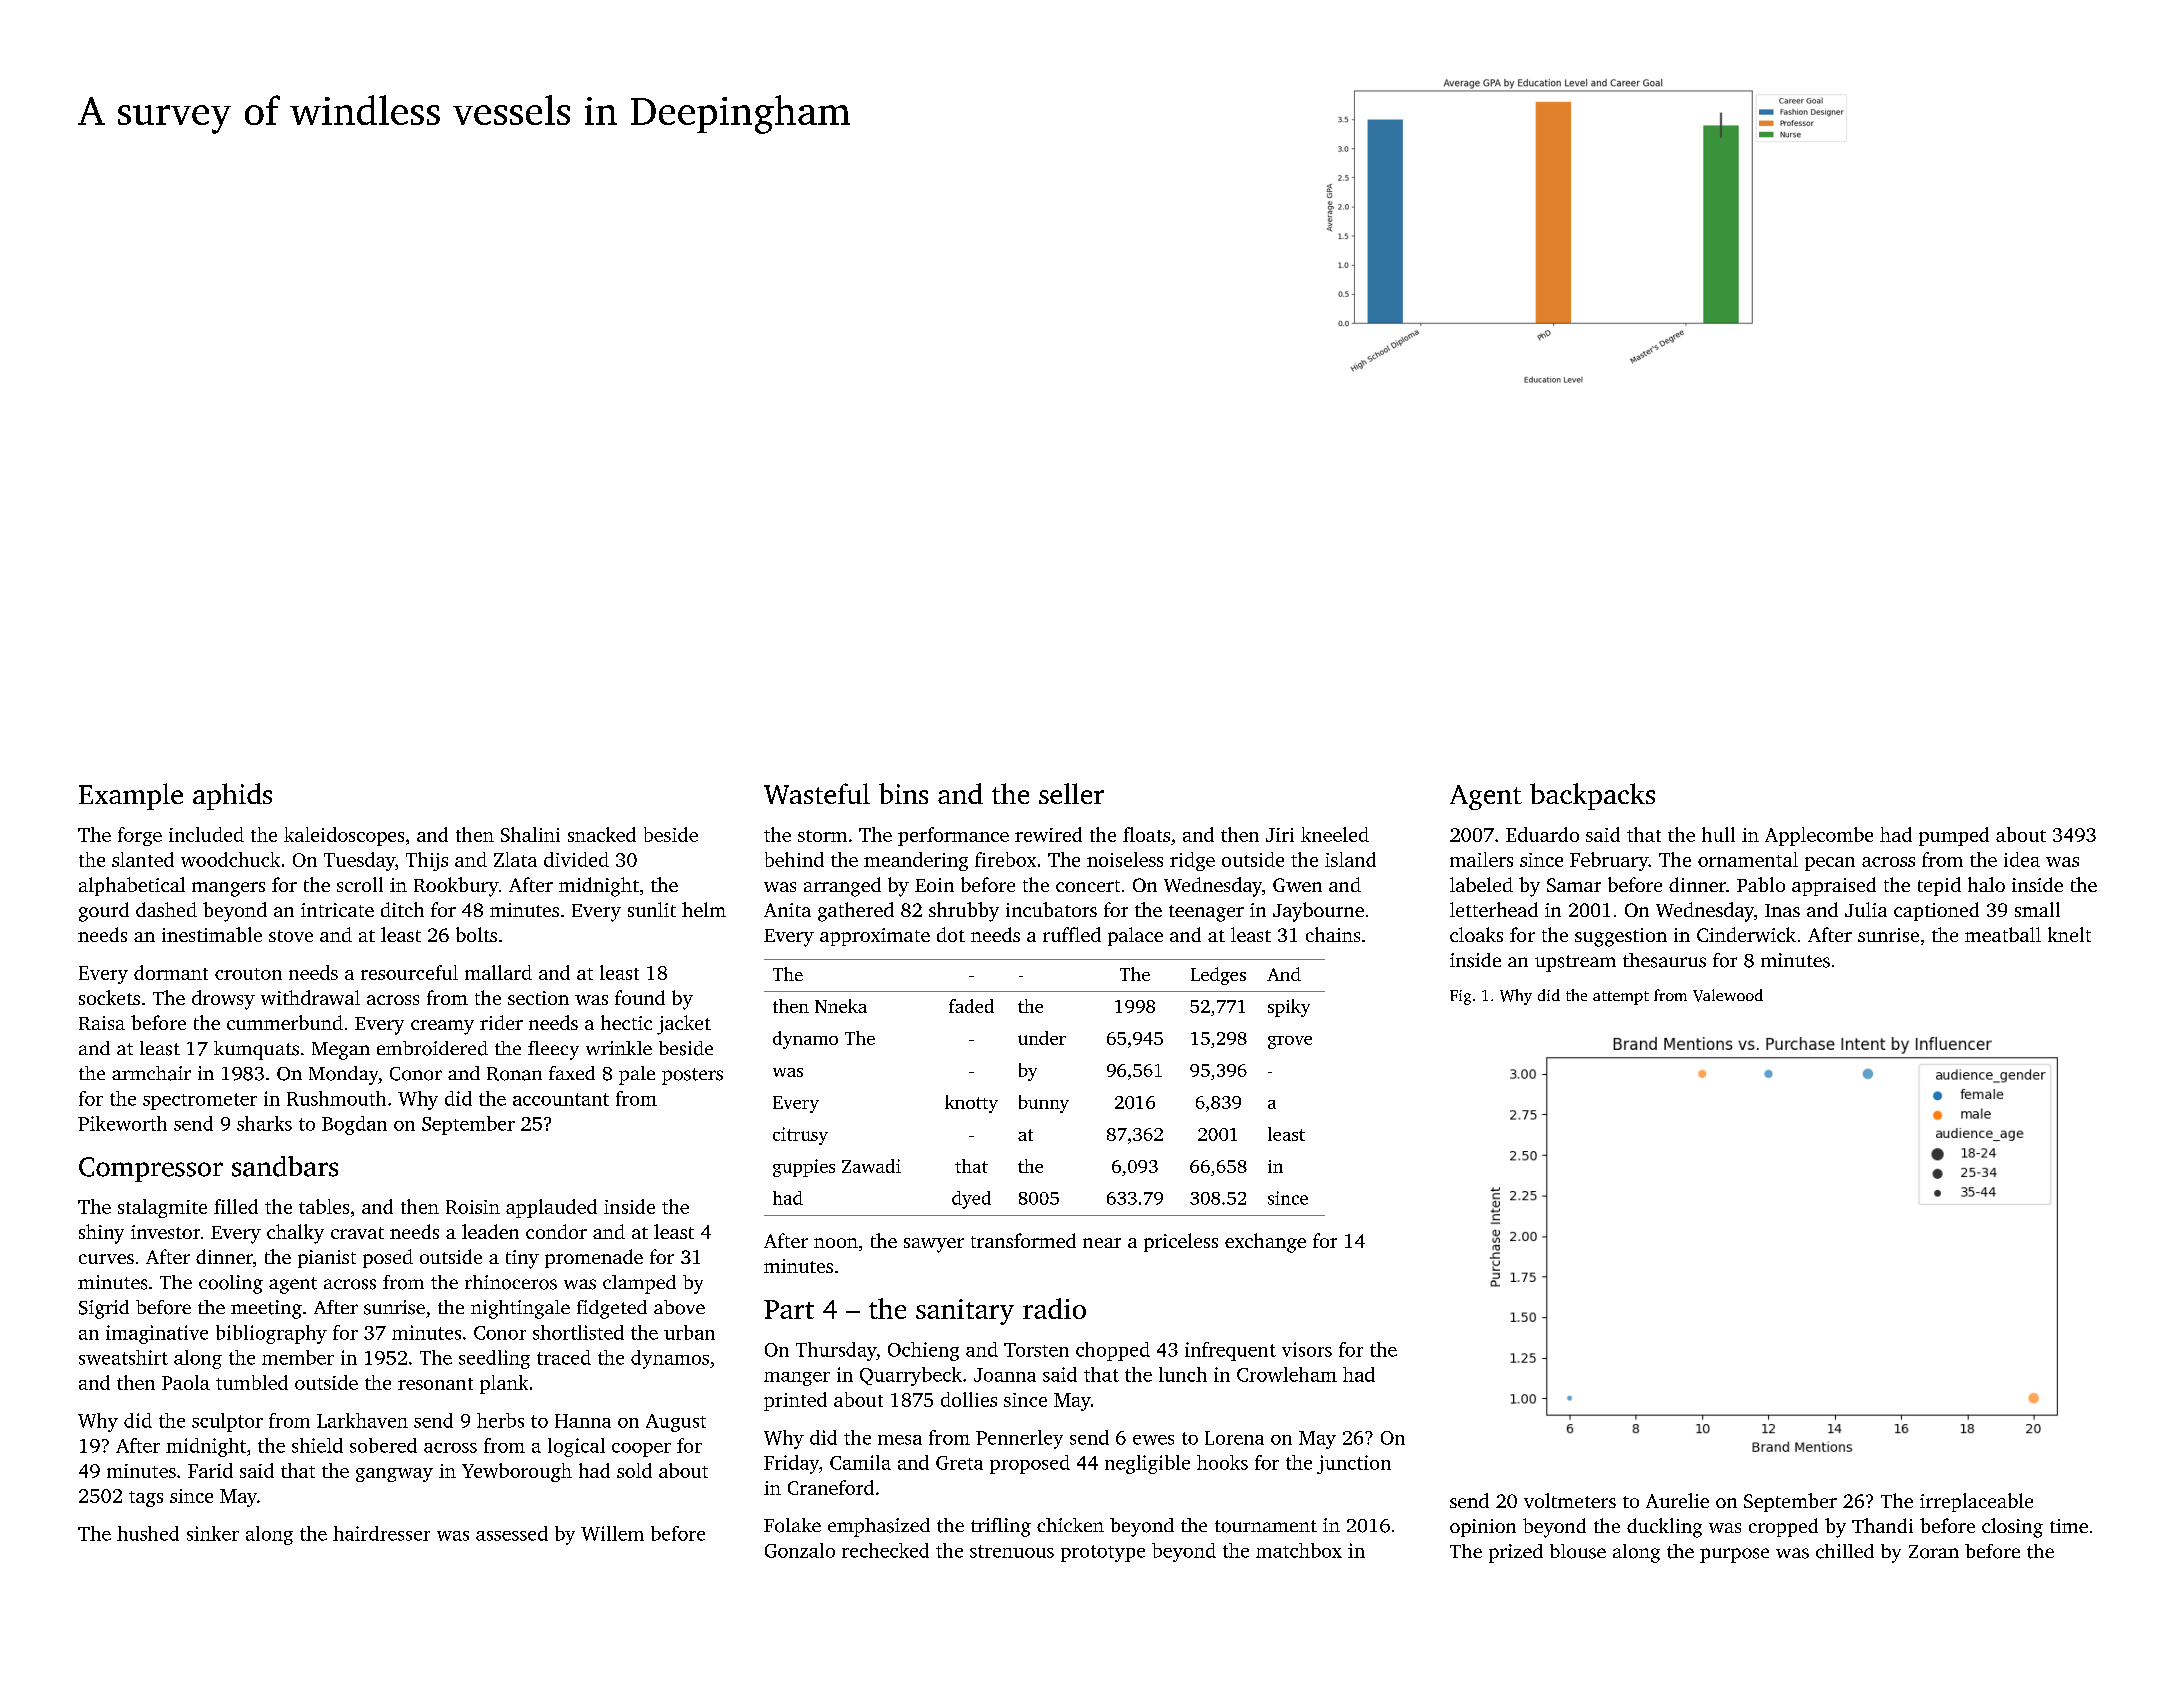 The width and height of the screenshot is (2178, 1683). I want to click on found, so click(640, 997).
